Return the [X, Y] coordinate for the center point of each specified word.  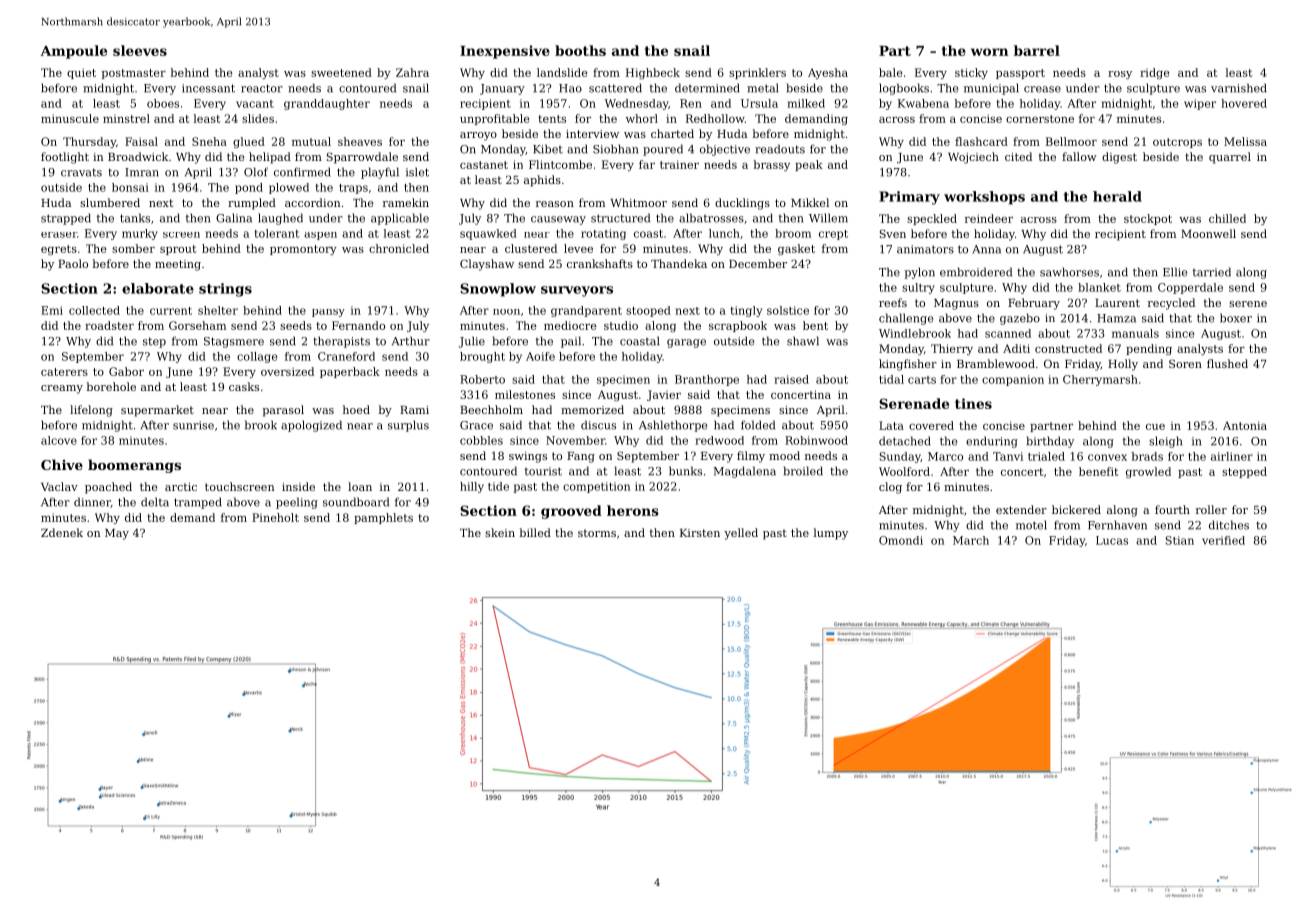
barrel [1037, 50]
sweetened [341, 72]
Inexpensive [505, 52]
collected [94, 310]
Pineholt [275, 517]
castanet [484, 165]
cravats [81, 172]
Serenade [914, 403]
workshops [984, 198]
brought [482, 357]
